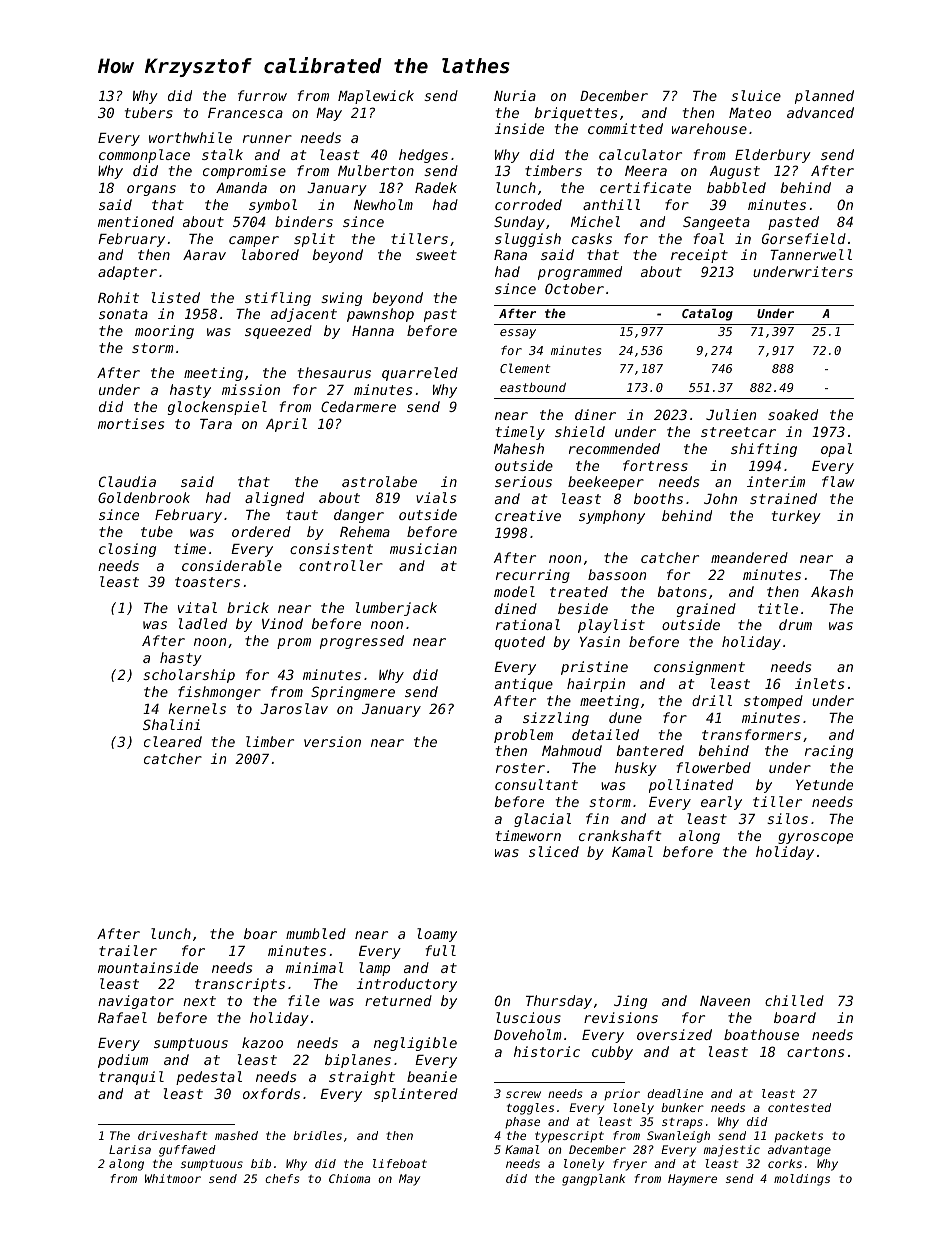 Image resolution: width=952 pixels, height=1233 pixels. What do you see at coordinates (593, 1180) in the screenshot?
I see `gangplank` at bounding box center [593, 1180].
